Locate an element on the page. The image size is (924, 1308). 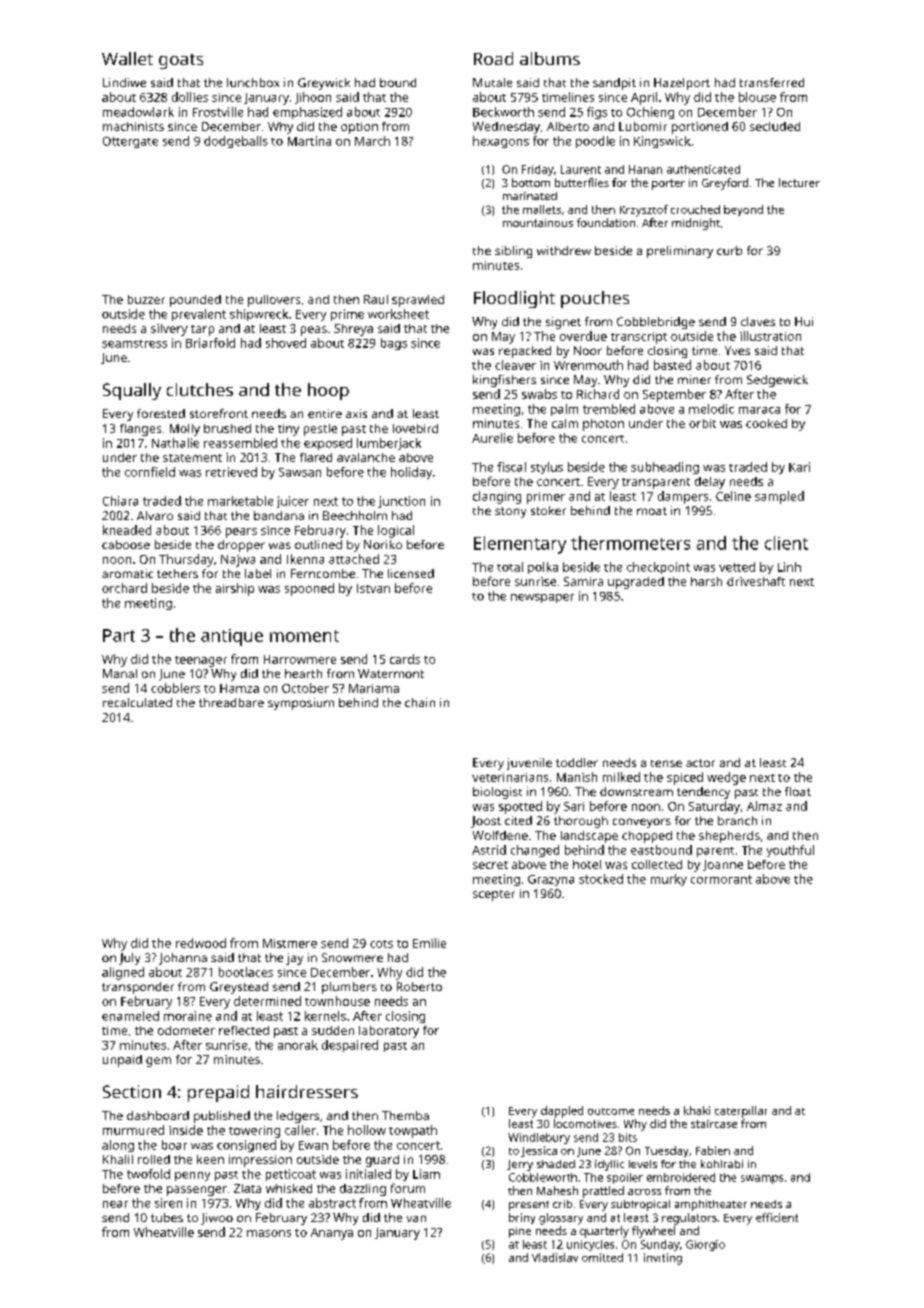
buzzer is located at coordinates (146, 299).
